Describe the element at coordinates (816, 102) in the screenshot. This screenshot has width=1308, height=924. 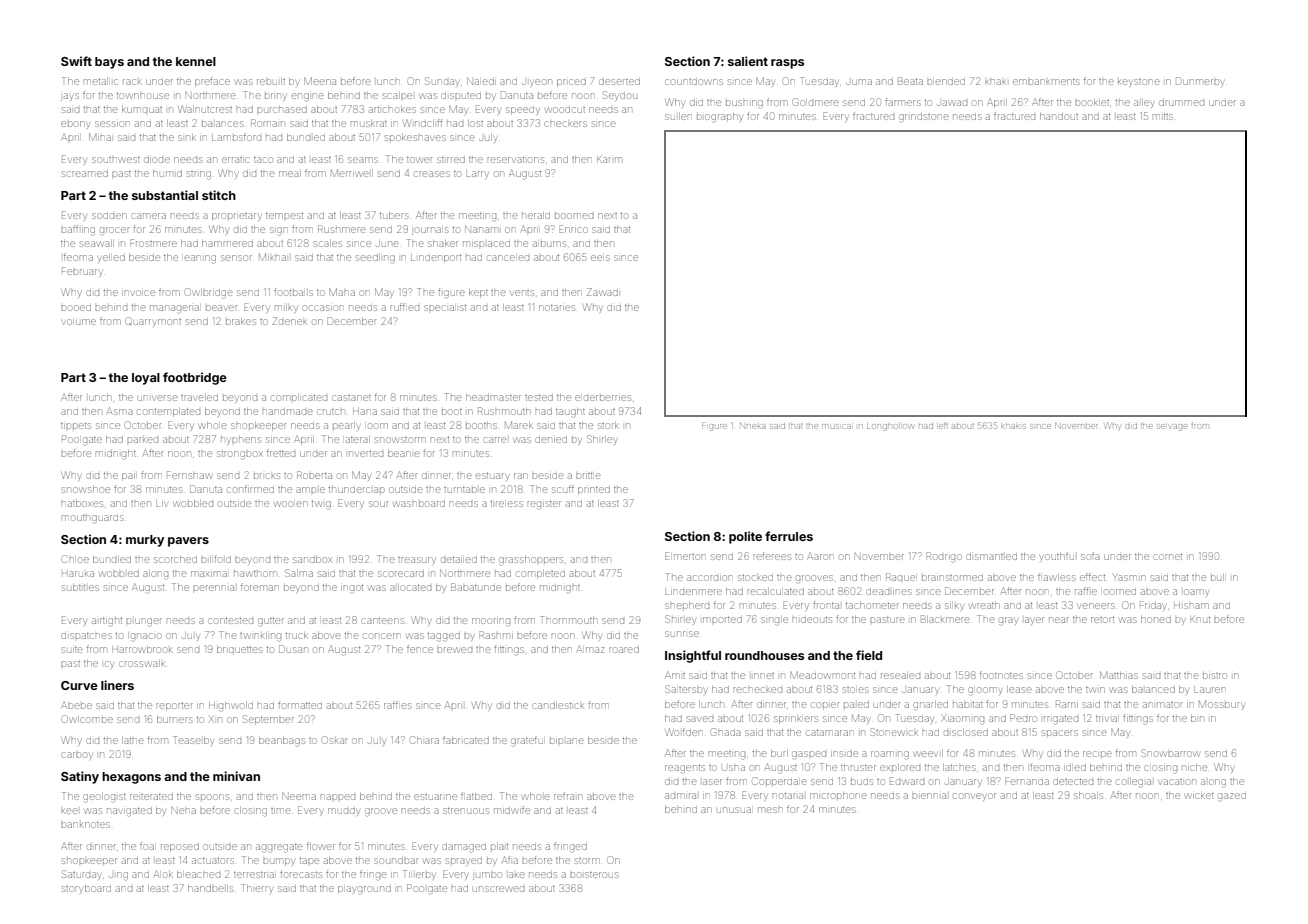
I see `Goldmere` at that location.
